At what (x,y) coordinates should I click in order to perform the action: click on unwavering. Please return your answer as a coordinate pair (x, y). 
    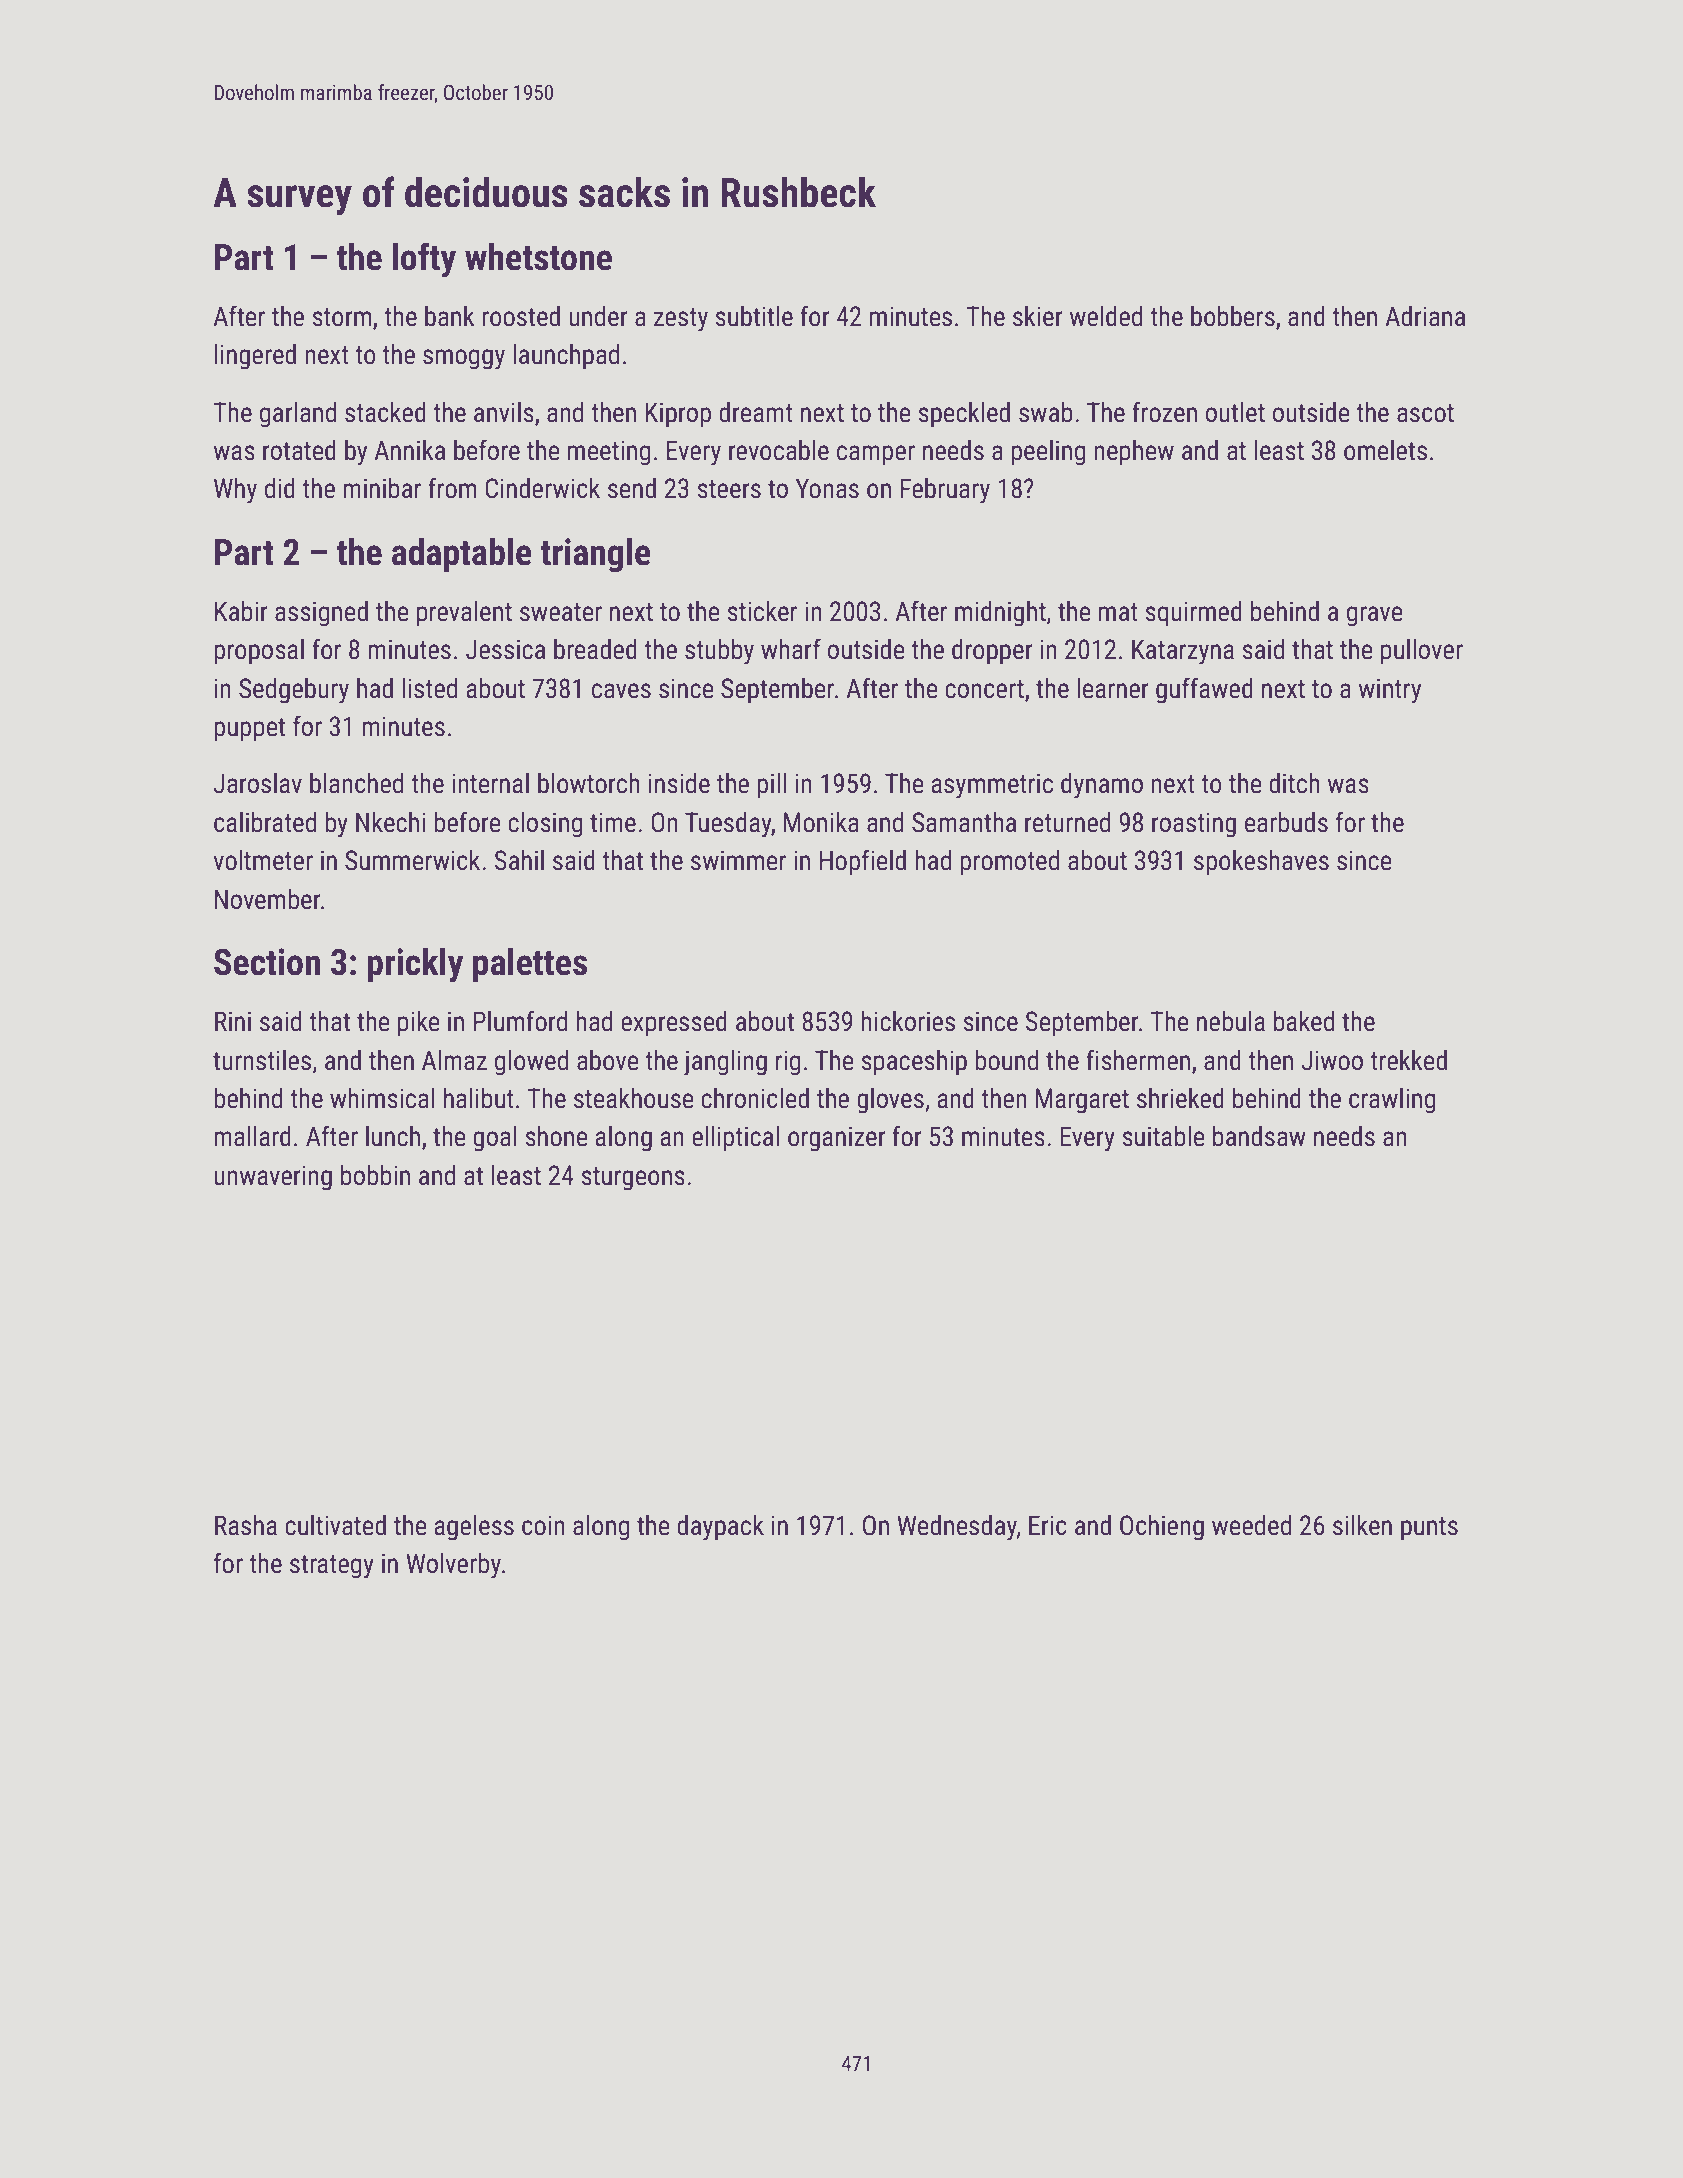
    Looking at the image, I should click on (273, 1178).
